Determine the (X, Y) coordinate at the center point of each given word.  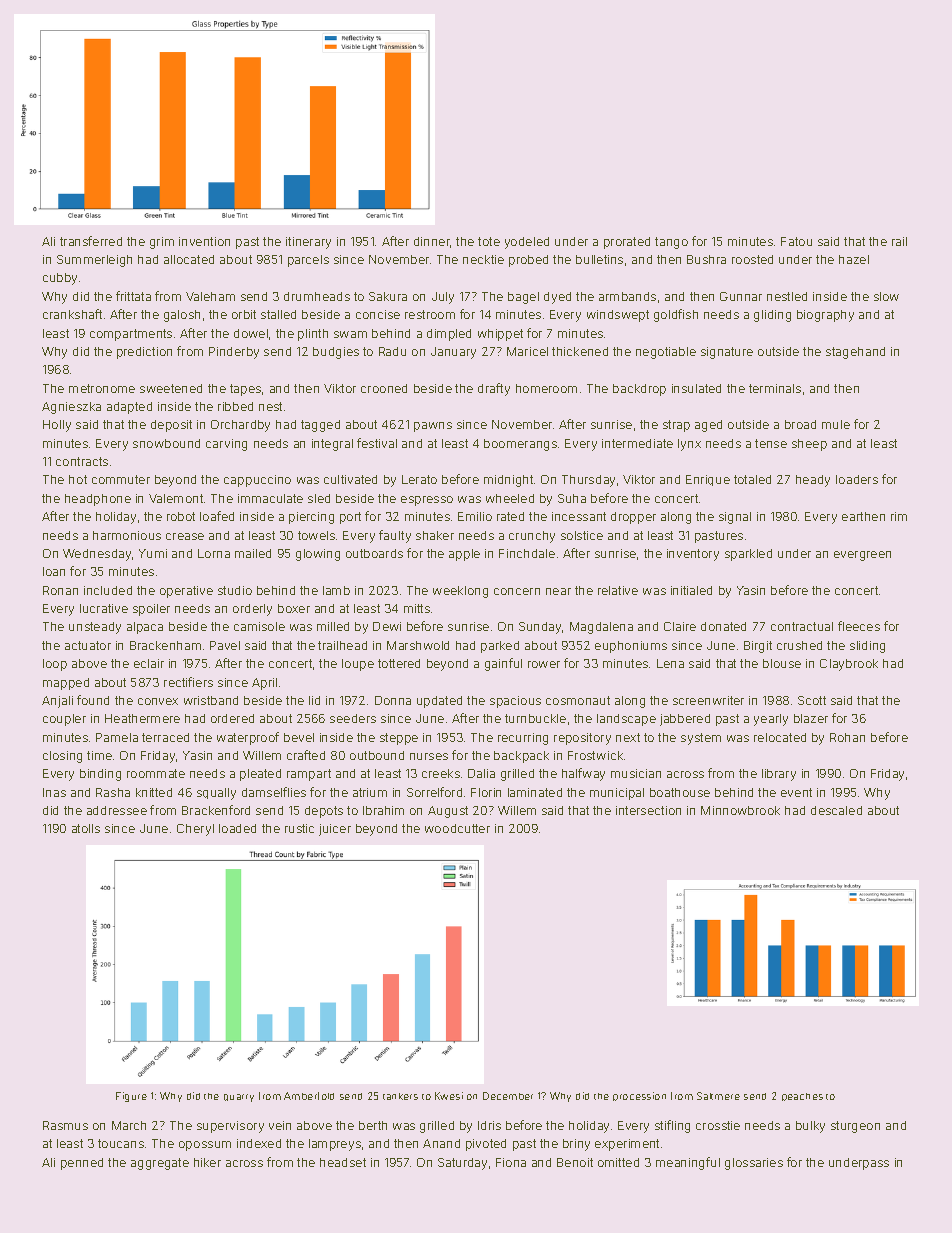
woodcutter (457, 828)
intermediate (637, 443)
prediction (144, 353)
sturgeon (855, 1127)
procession (639, 1096)
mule (836, 424)
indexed (259, 1143)
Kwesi (449, 1096)
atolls (86, 828)
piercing (311, 518)
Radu (392, 351)
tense (771, 443)
